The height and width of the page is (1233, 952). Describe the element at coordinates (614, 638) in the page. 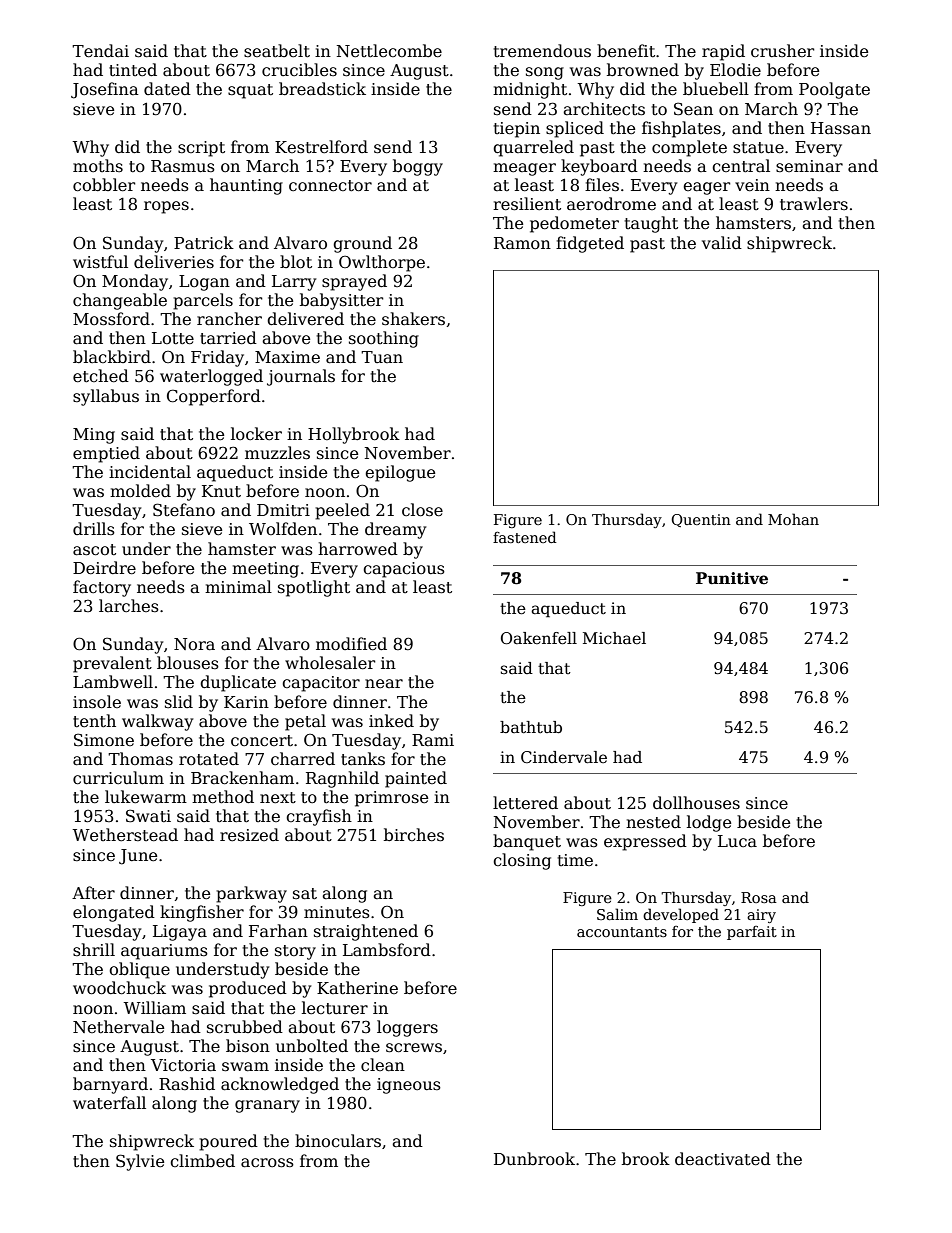

I see `Michael` at that location.
